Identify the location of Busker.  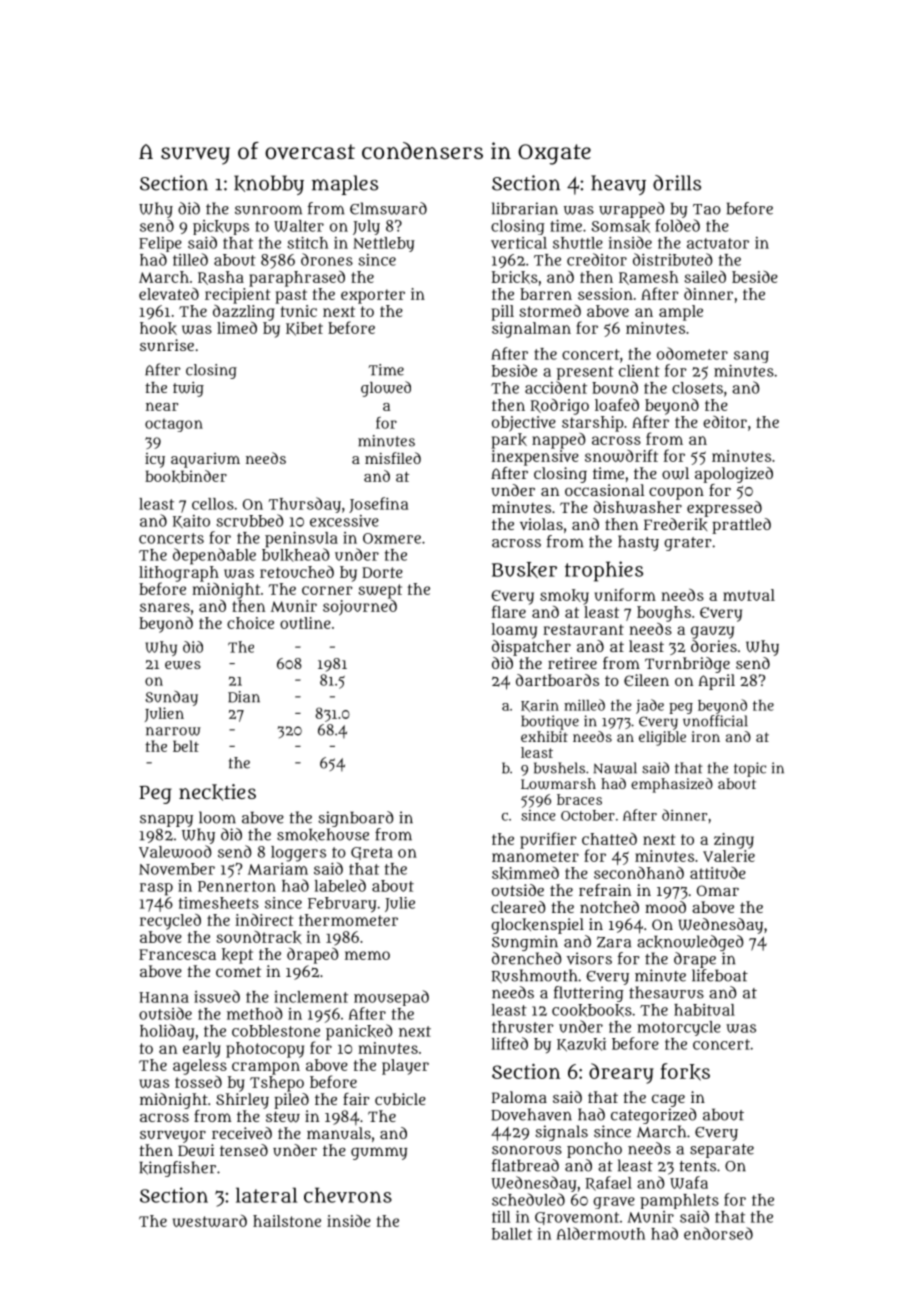
(524, 570).
